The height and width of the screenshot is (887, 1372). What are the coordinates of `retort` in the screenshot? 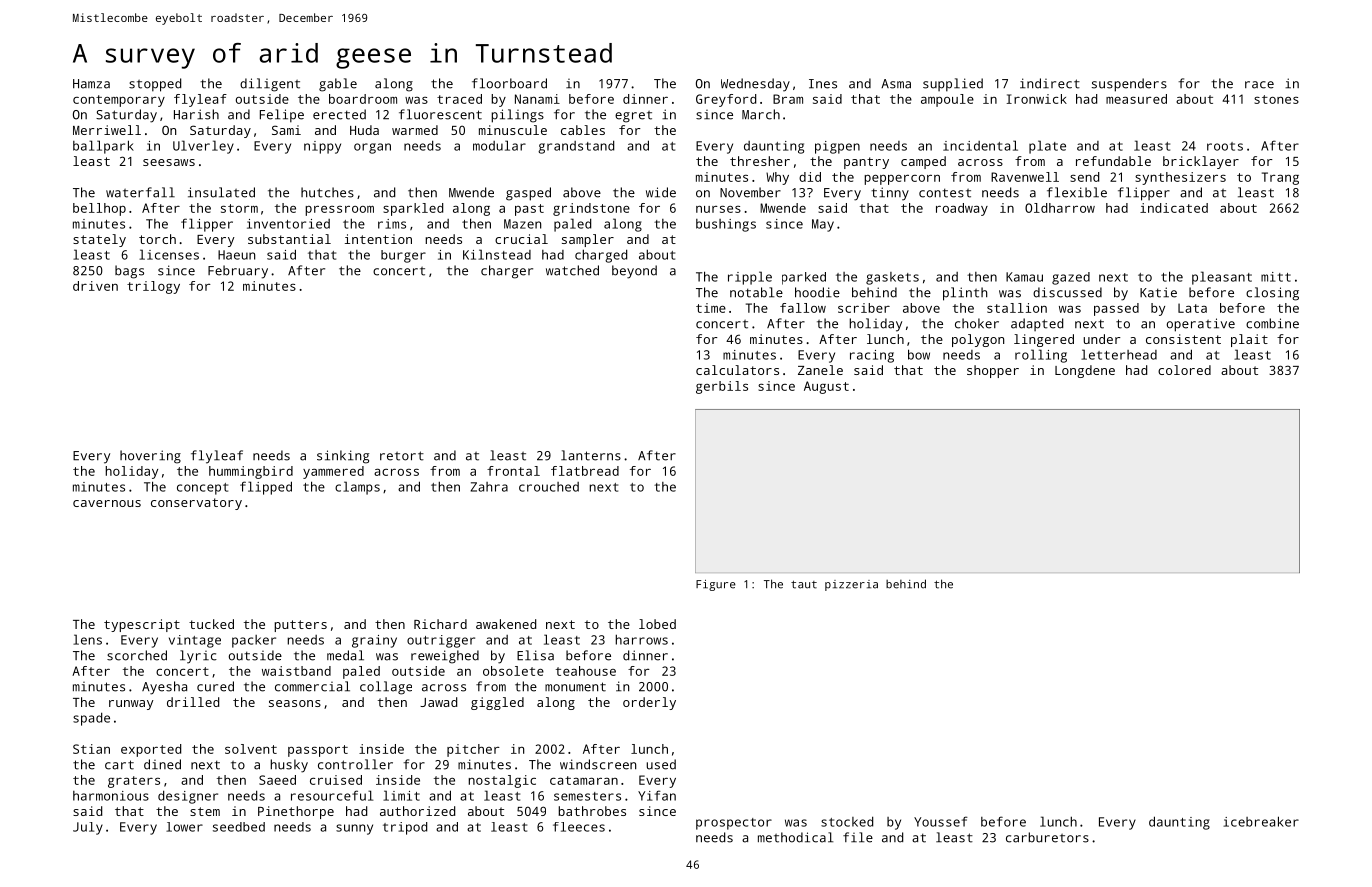 It's located at (402, 456).
